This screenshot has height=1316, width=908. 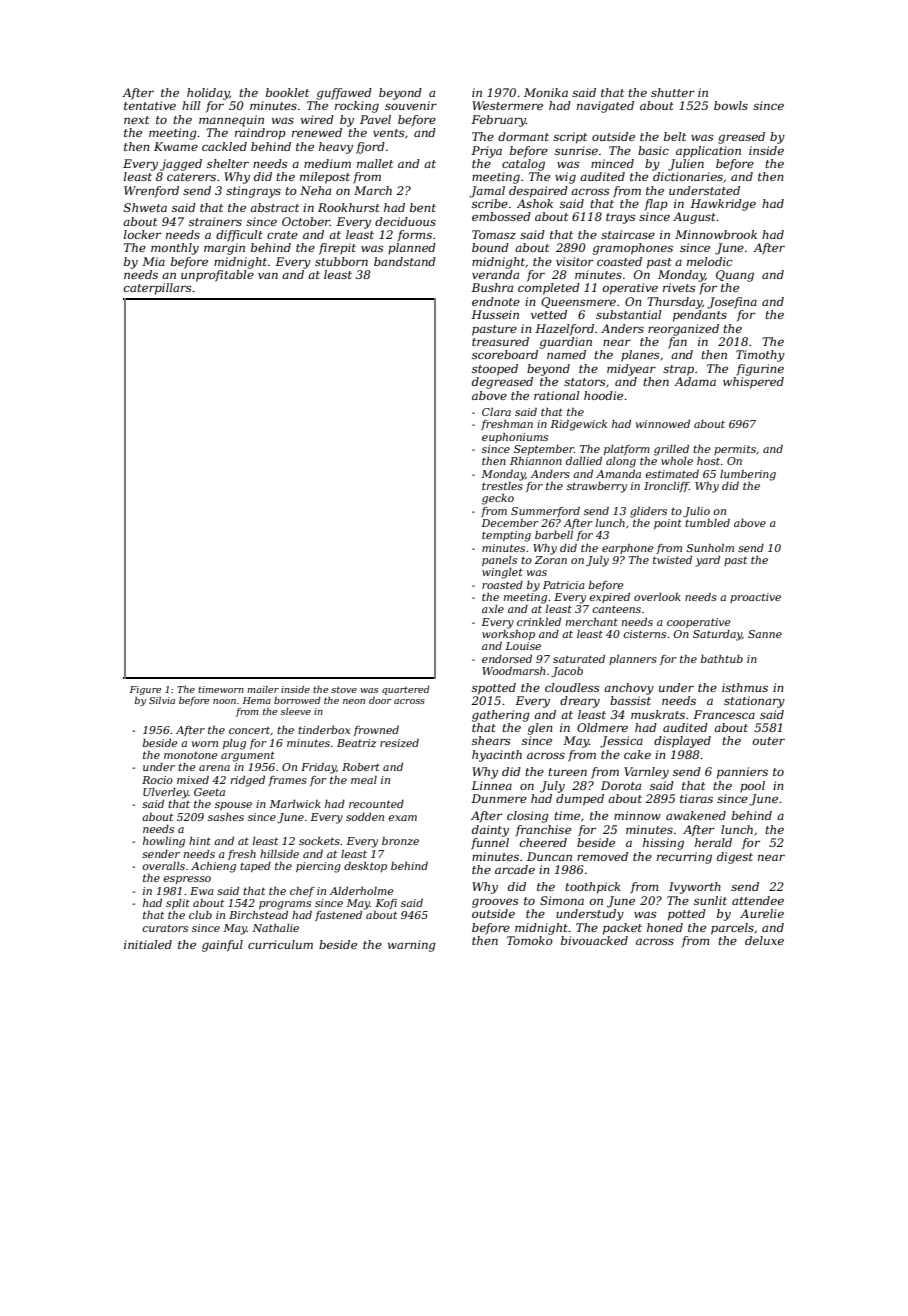 I want to click on abstract, so click(x=274, y=207).
